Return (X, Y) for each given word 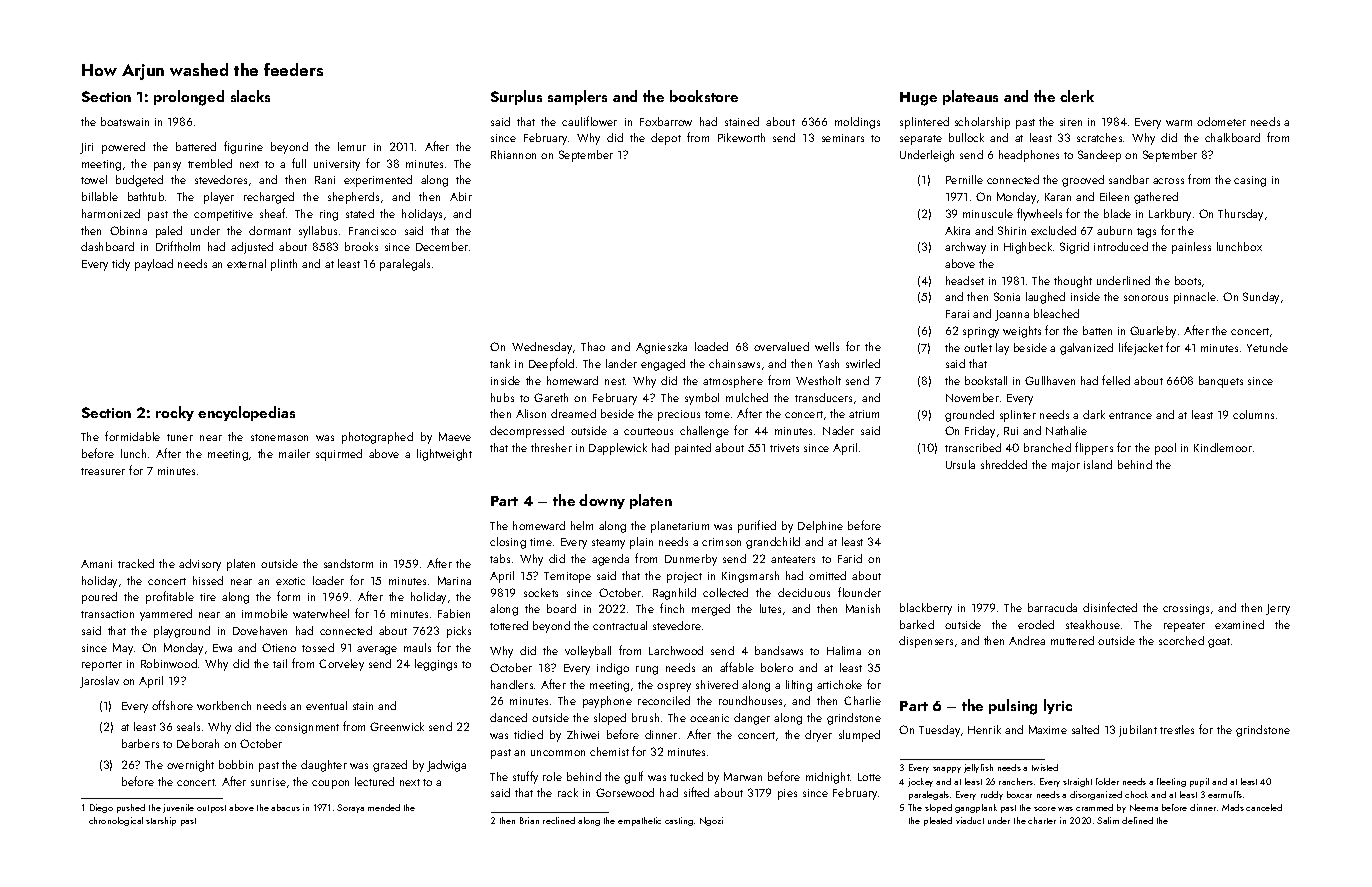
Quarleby (1153, 332)
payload (154, 265)
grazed (390, 766)
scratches (1099, 137)
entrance (1130, 415)
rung (647, 670)
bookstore (704, 96)
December (442, 246)
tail (280, 663)
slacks (250, 96)
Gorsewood (625, 792)
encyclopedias (246, 413)
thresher (551, 447)
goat (1219, 643)
